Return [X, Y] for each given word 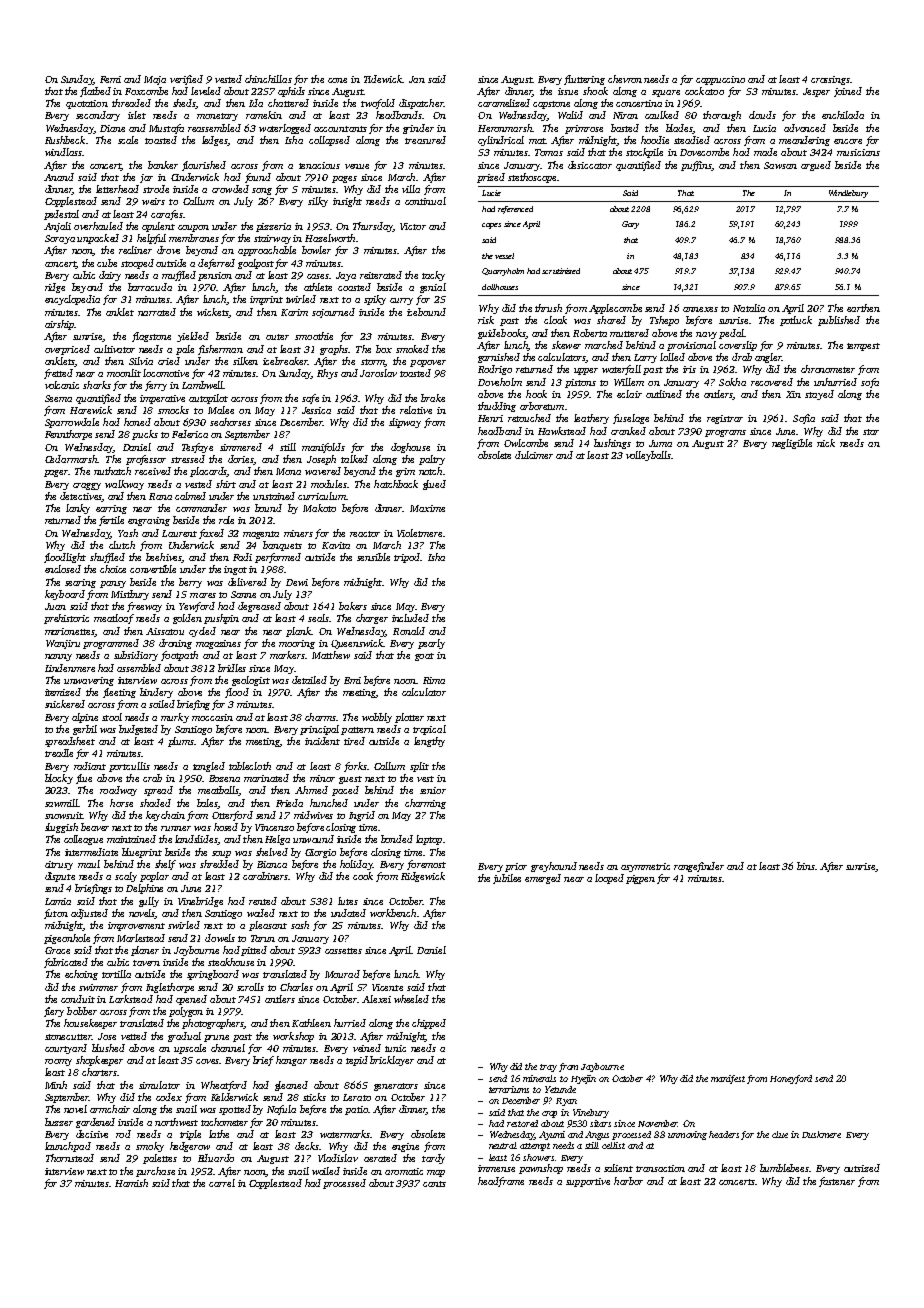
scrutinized [561, 271]
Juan [55, 606]
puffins [696, 166]
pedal [731, 334]
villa [411, 189]
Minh [56, 1085]
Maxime [427, 508]
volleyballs [648, 456]
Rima [434, 680]
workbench [393, 913]
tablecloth [250, 766]
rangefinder [699, 867]
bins [806, 866]
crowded [230, 189]
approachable [267, 251]
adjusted [89, 914]
